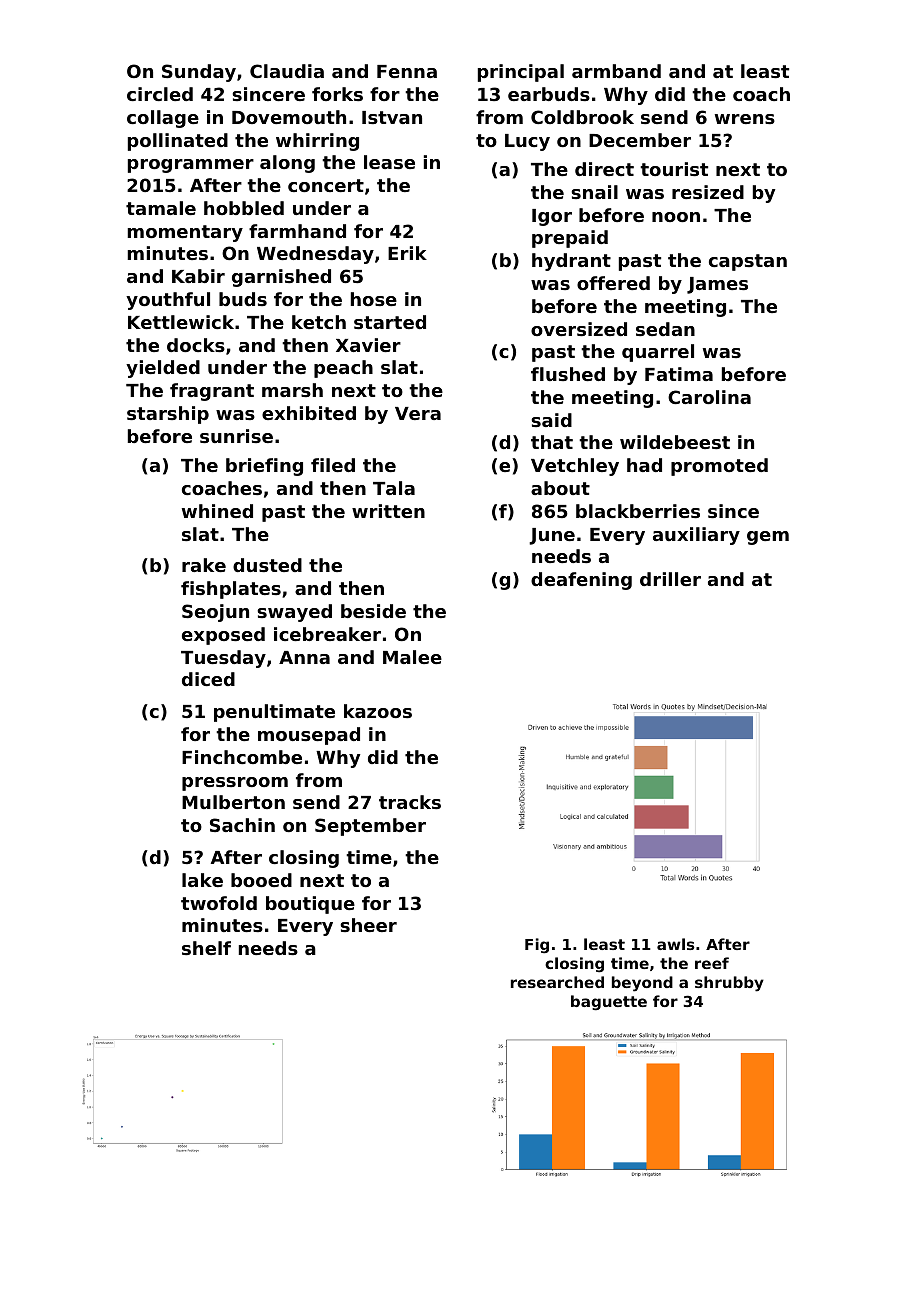 The width and height of the screenshot is (924, 1314). I want to click on kazoos, so click(378, 711).
